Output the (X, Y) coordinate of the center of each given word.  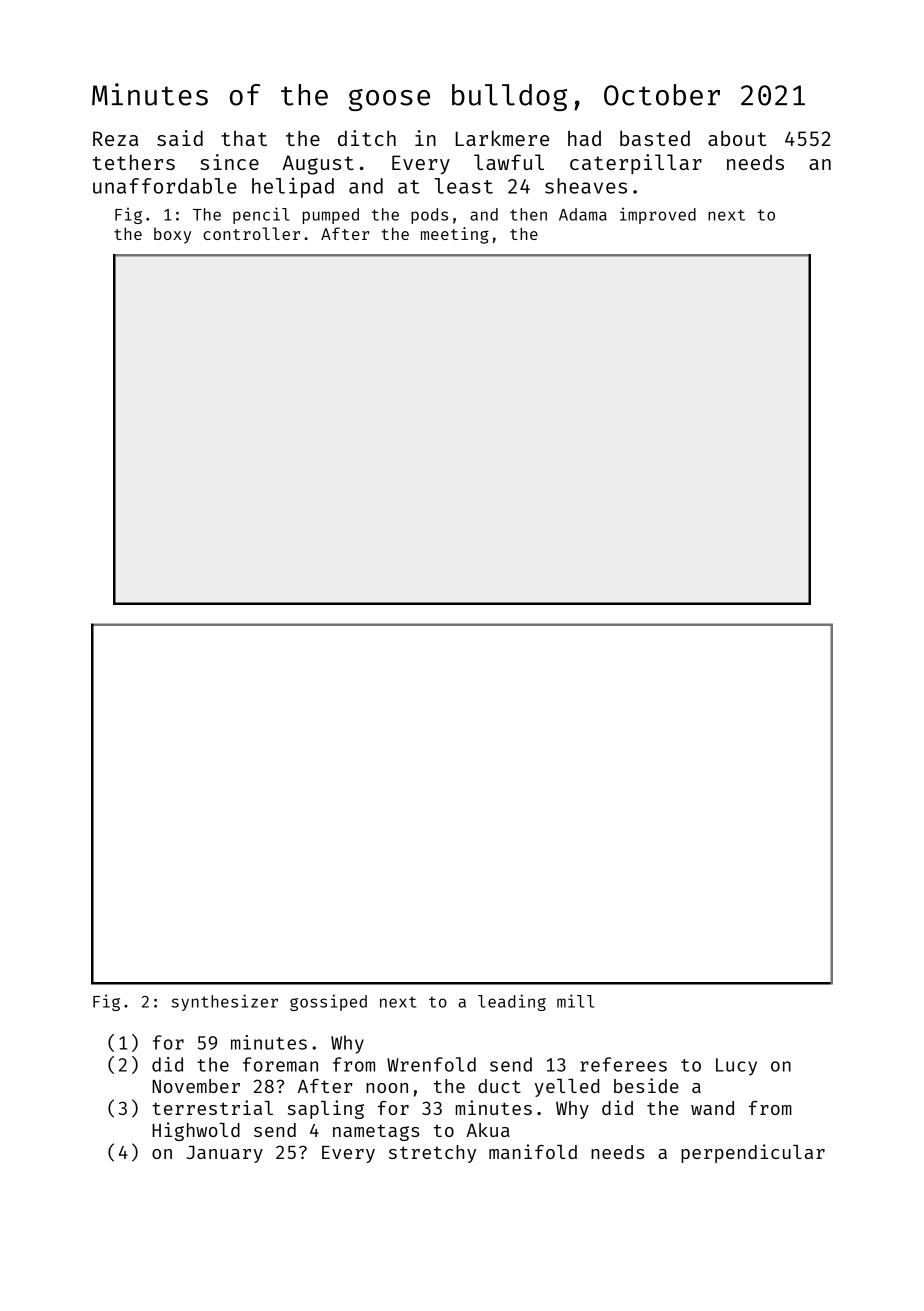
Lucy (736, 1067)
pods (429, 216)
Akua (488, 1130)
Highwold (196, 1131)
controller (251, 233)
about (737, 138)
